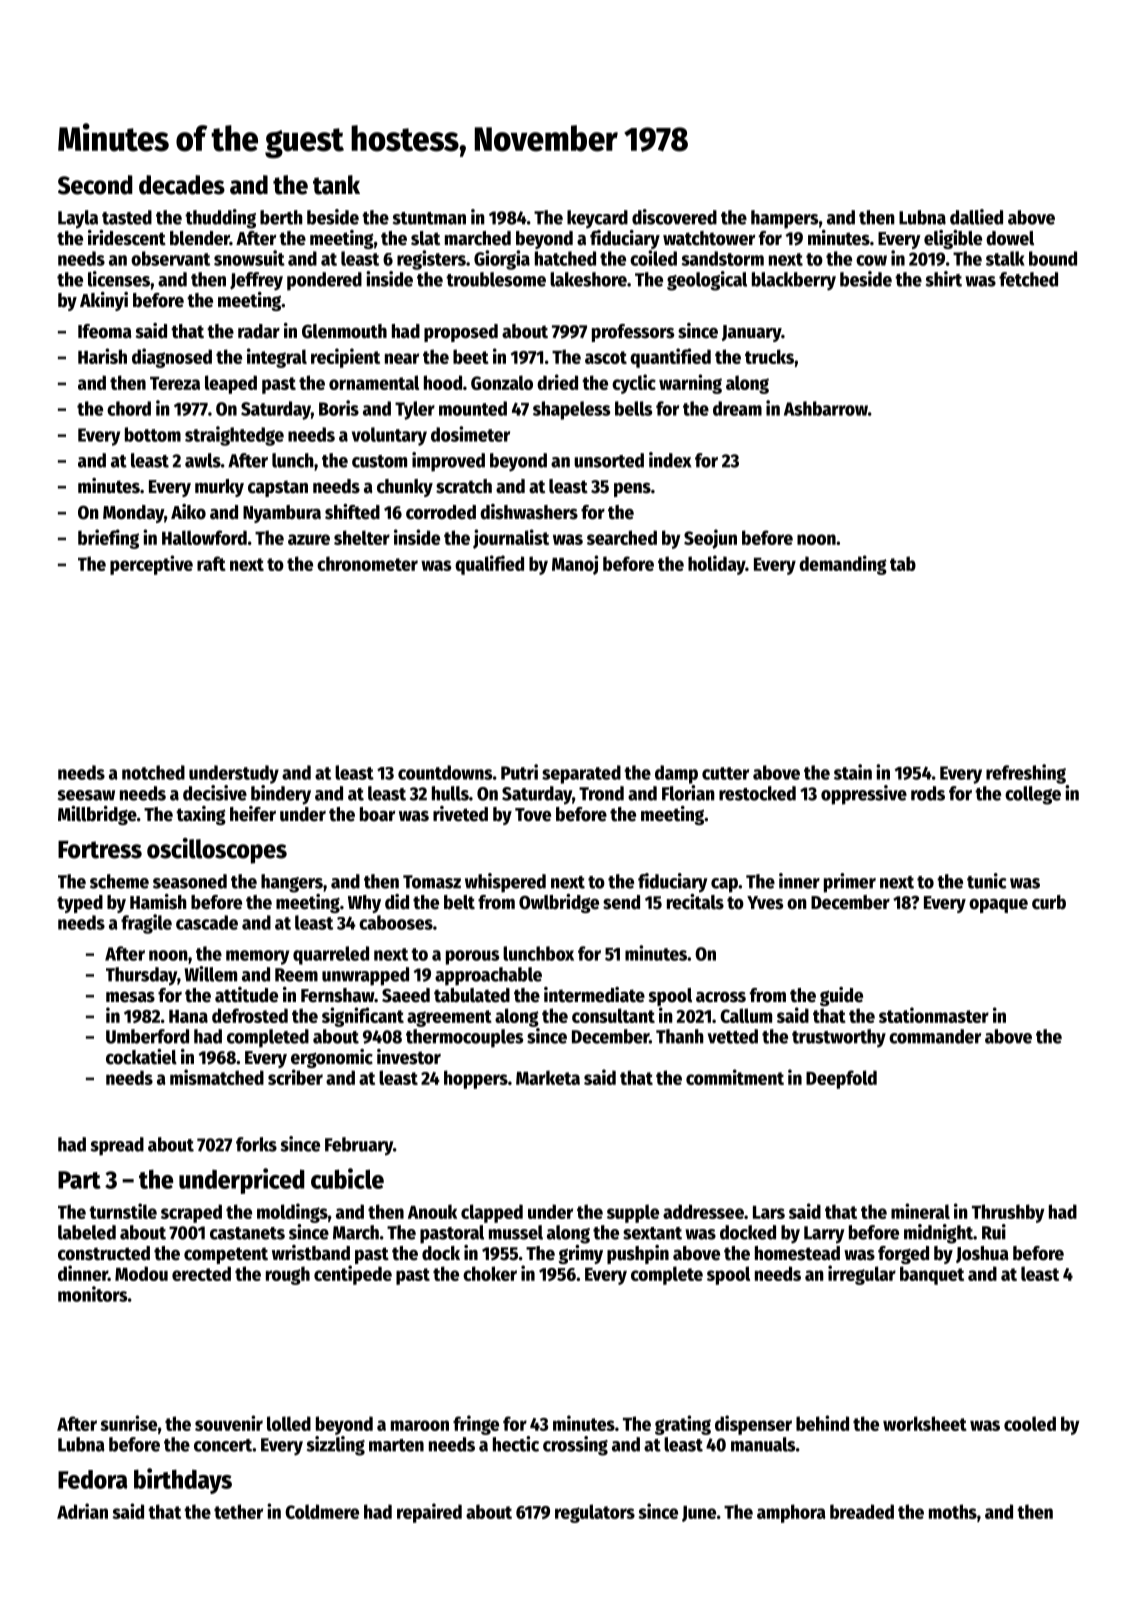  Describe the element at coordinates (653, 258) in the image. I see `coiled` at that location.
